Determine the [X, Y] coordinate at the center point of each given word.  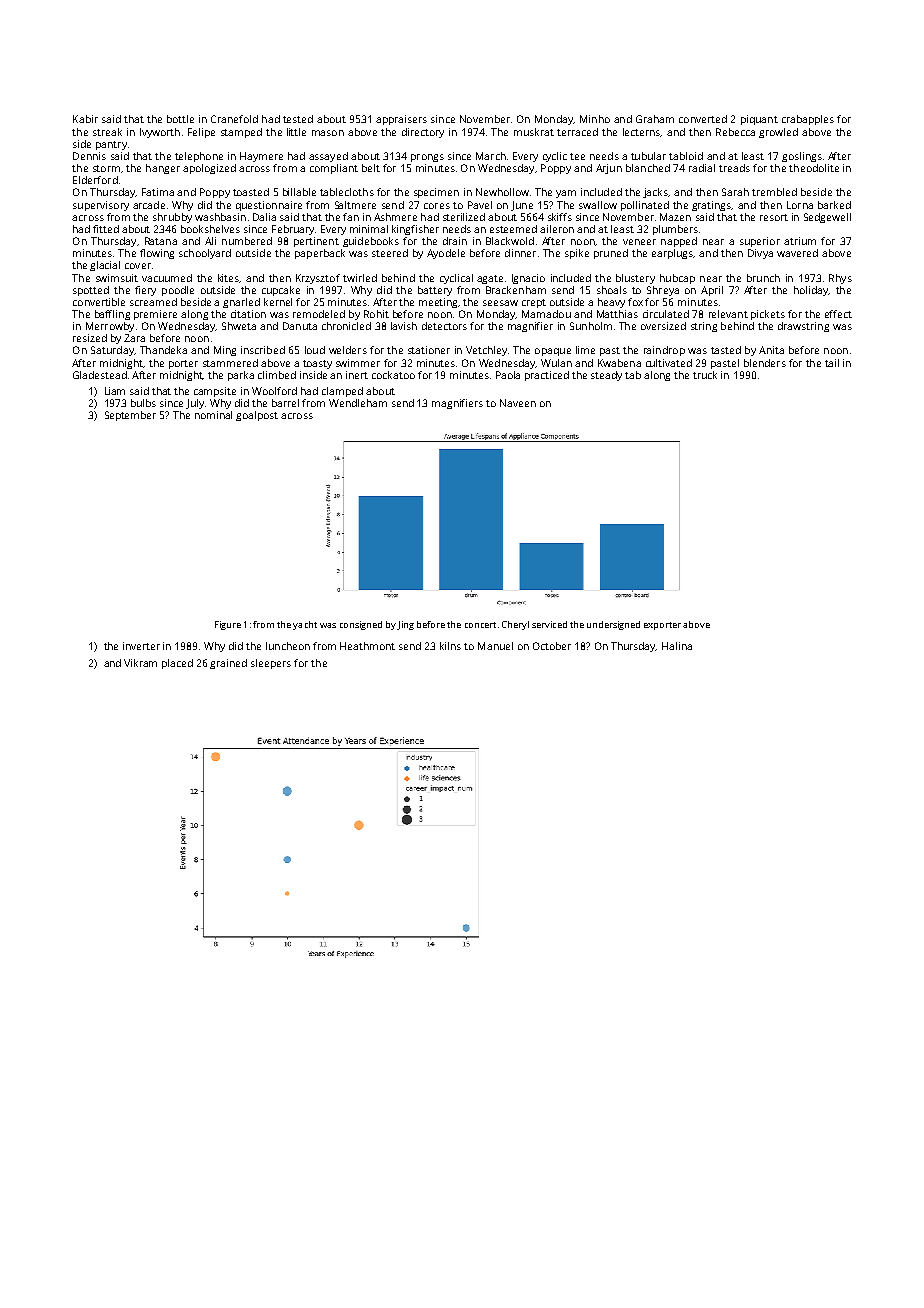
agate [490, 279]
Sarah [735, 192]
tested [298, 119]
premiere [155, 315]
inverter [141, 646]
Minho [595, 119]
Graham [655, 119]
